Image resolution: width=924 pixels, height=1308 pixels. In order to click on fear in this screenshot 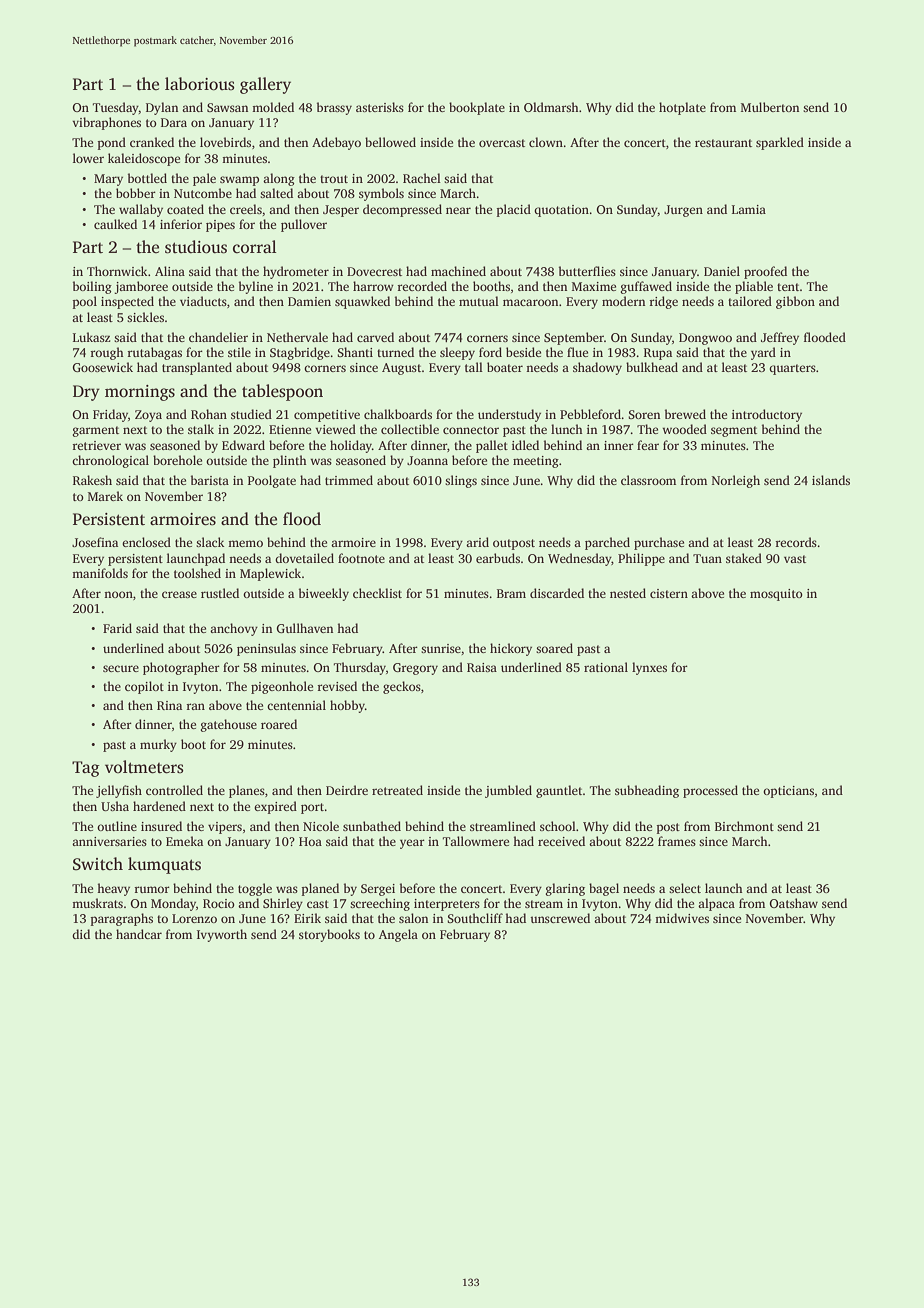, I will do `click(648, 445)`.
